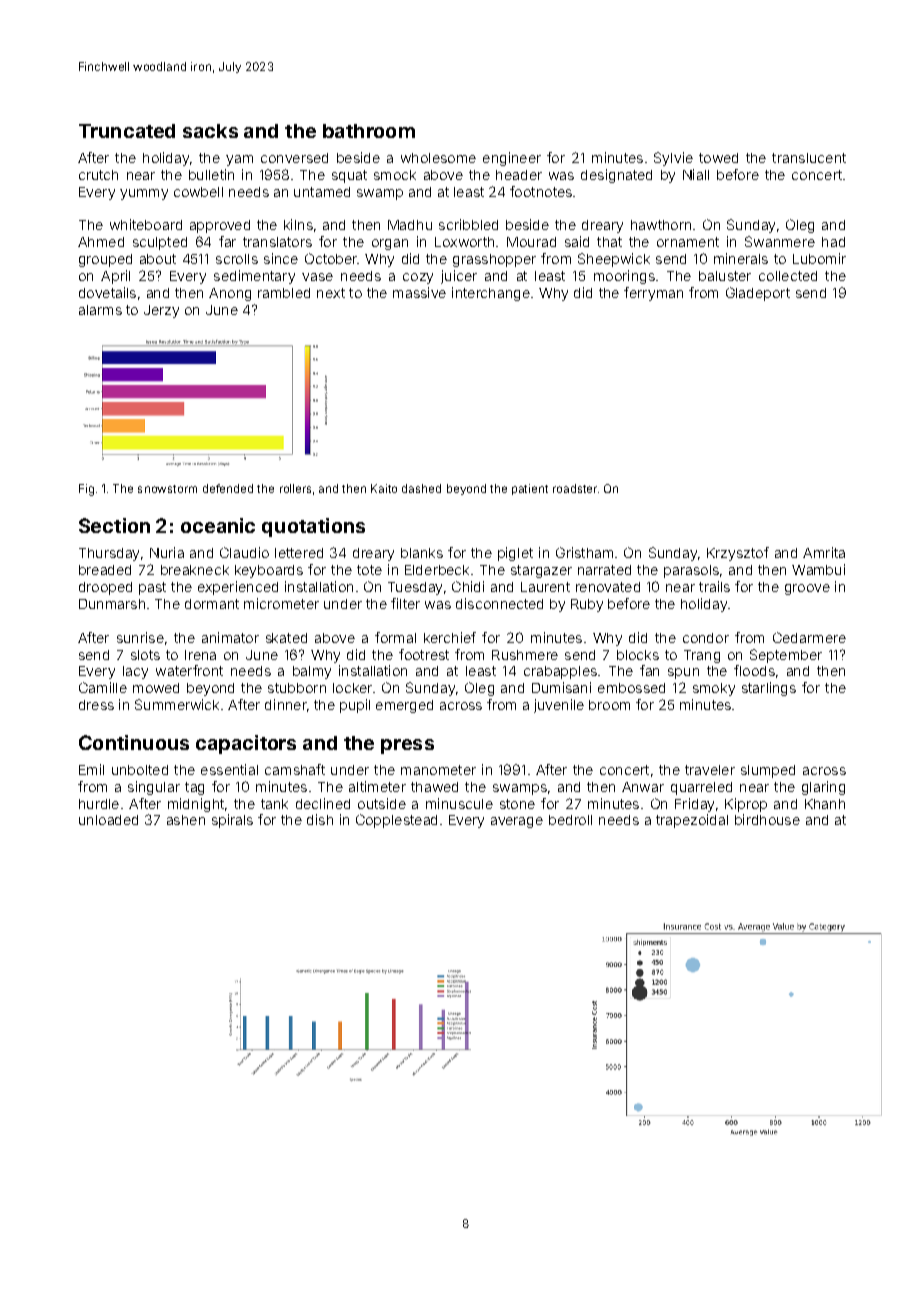 This screenshot has height=1311, width=924. What do you see at coordinates (186, 820) in the screenshot?
I see `ashen` at bounding box center [186, 820].
